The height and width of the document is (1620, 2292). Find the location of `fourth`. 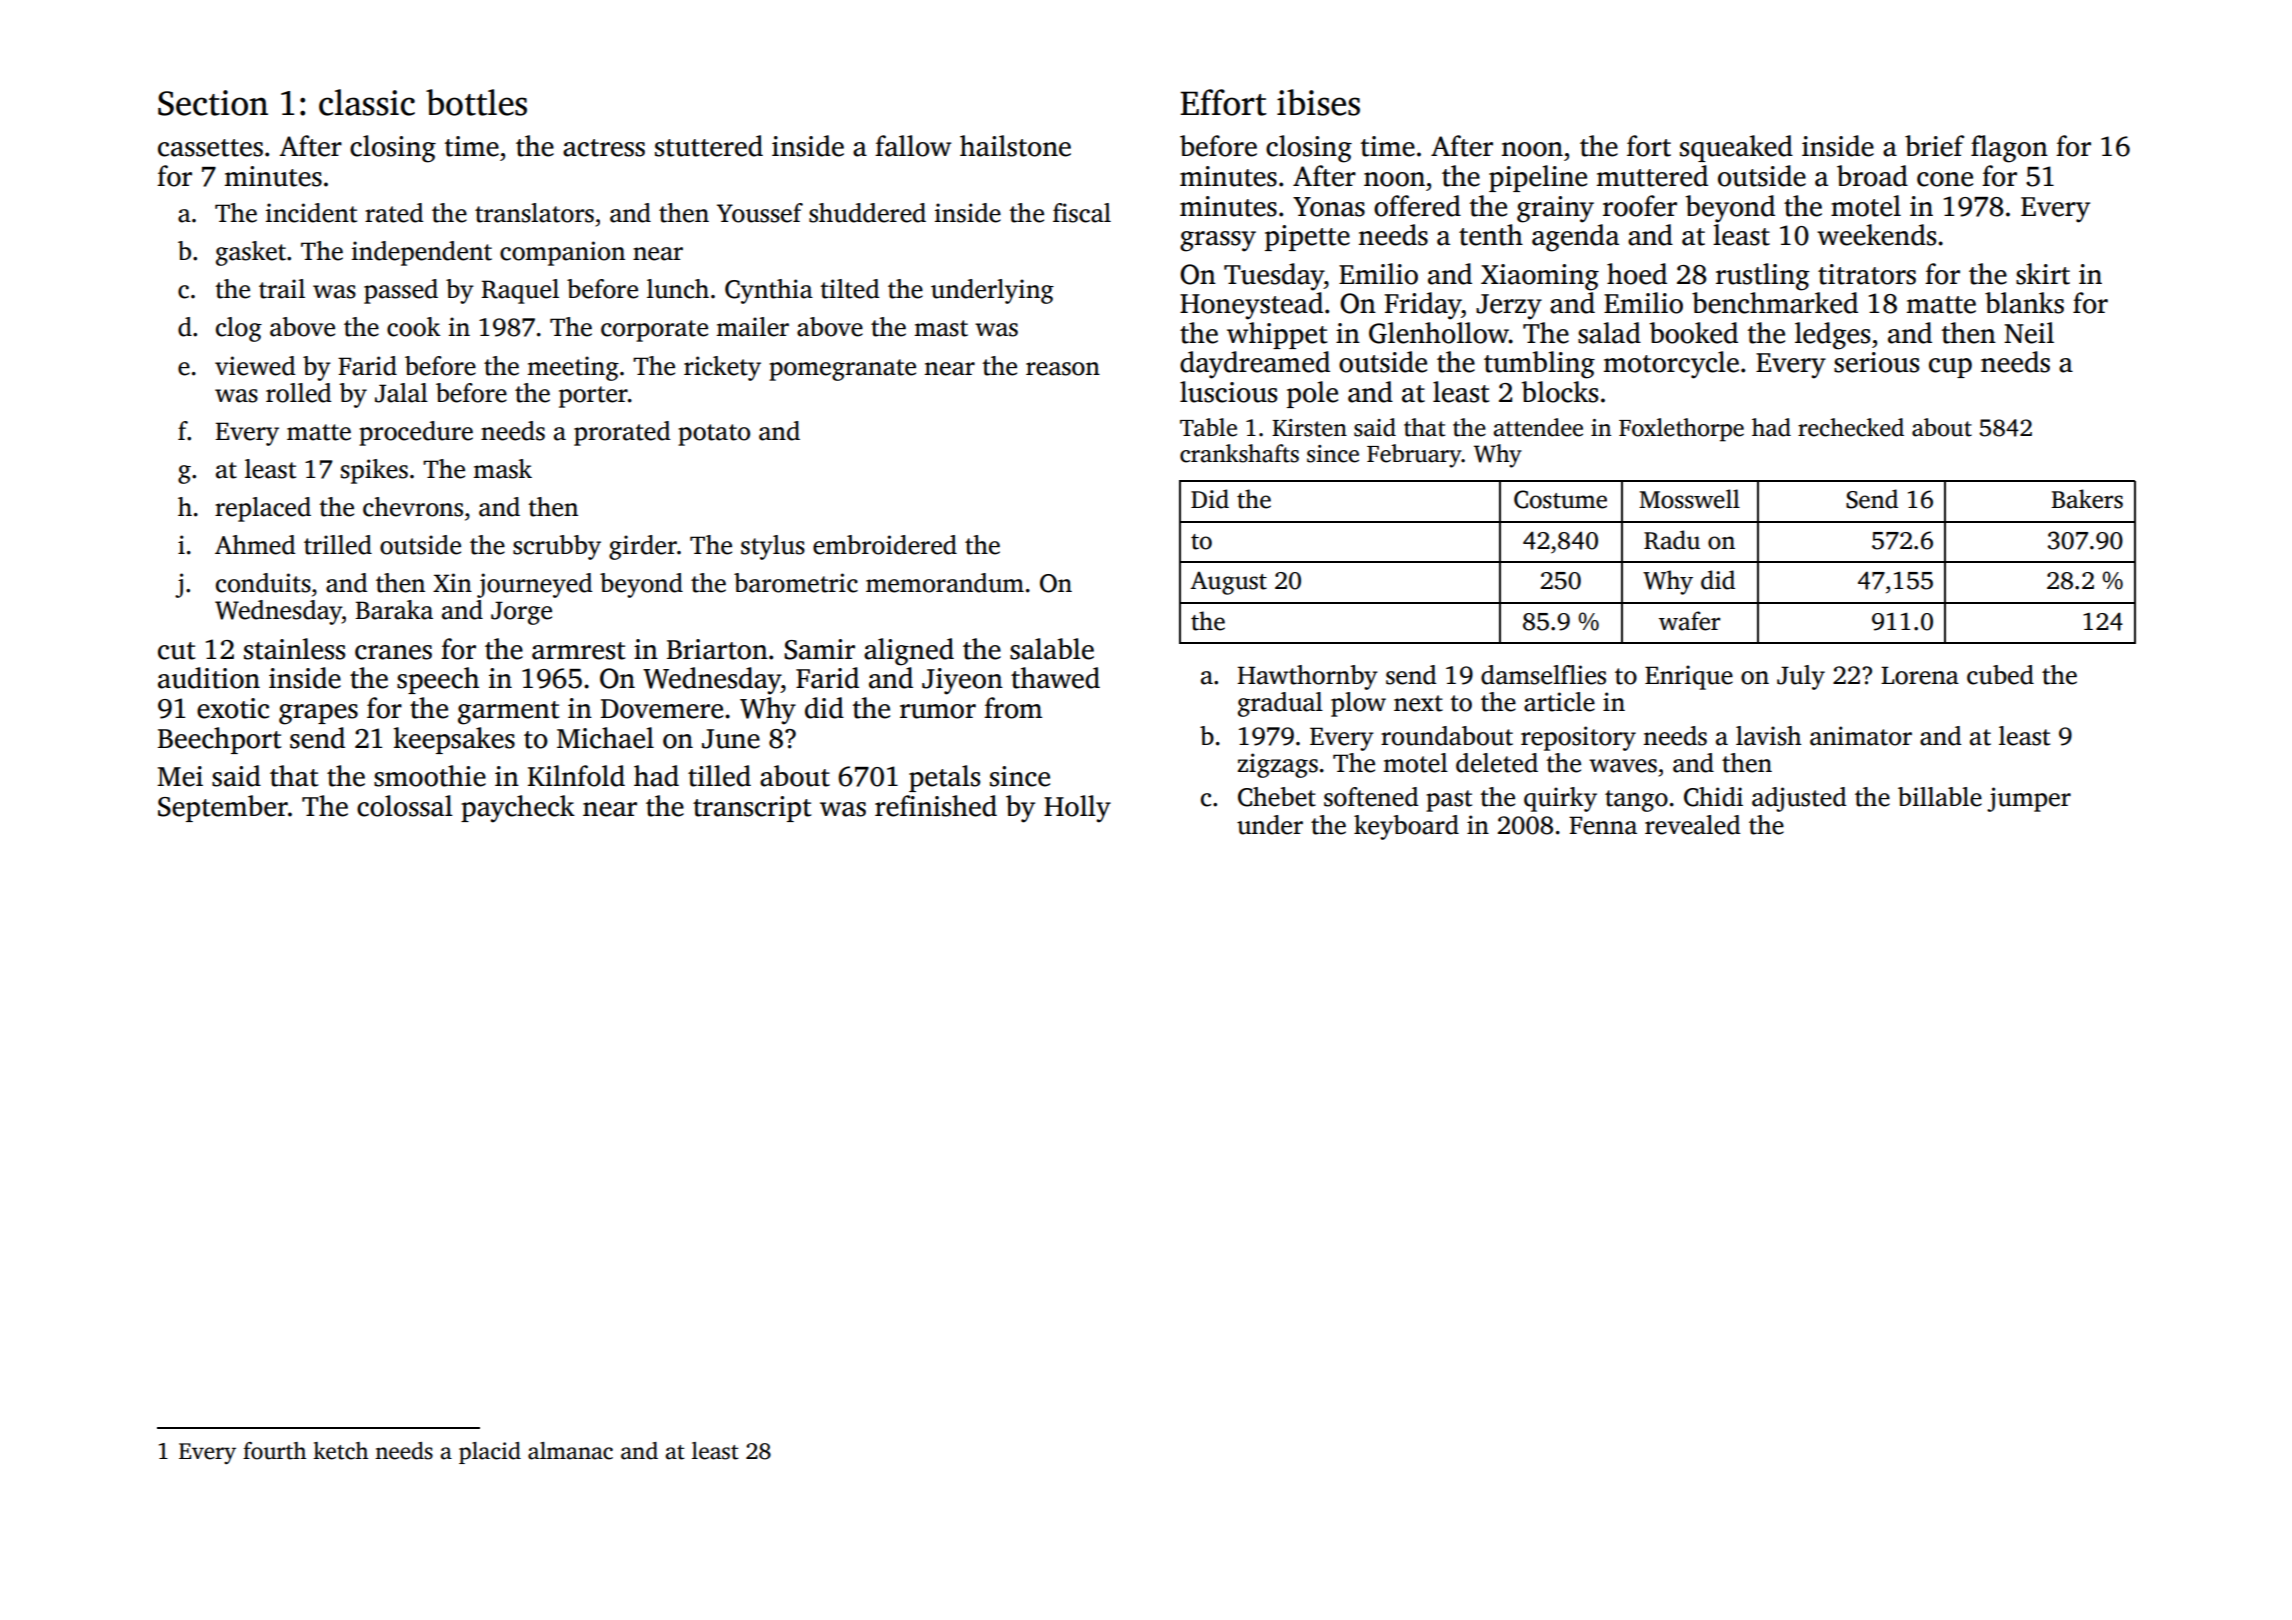

fourth is located at coordinates (274, 1451).
